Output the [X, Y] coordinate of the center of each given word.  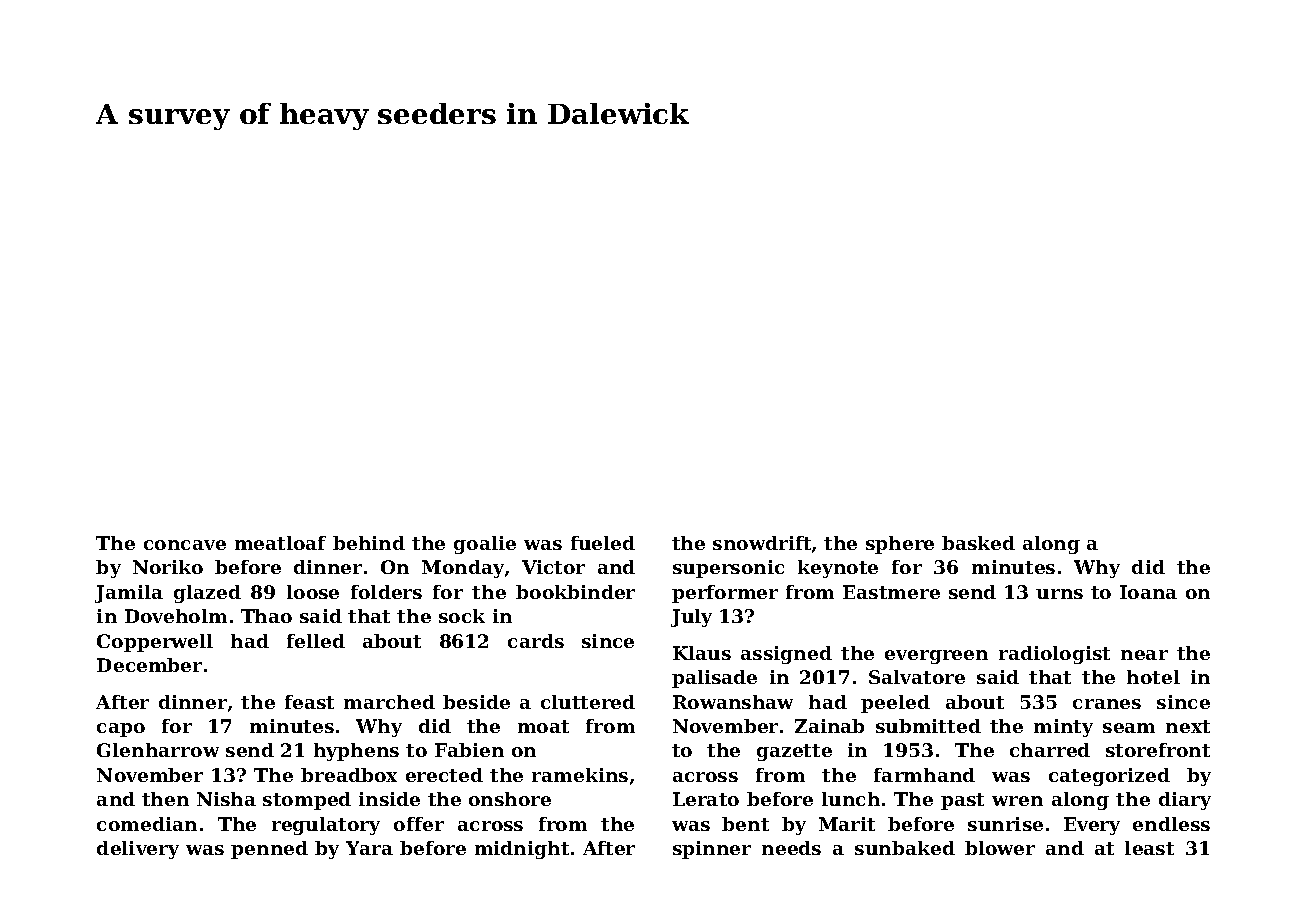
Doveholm [176, 616]
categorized [1109, 777]
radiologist [1054, 655]
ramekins [580, 775]
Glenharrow [158, 750]
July [691, 618]
